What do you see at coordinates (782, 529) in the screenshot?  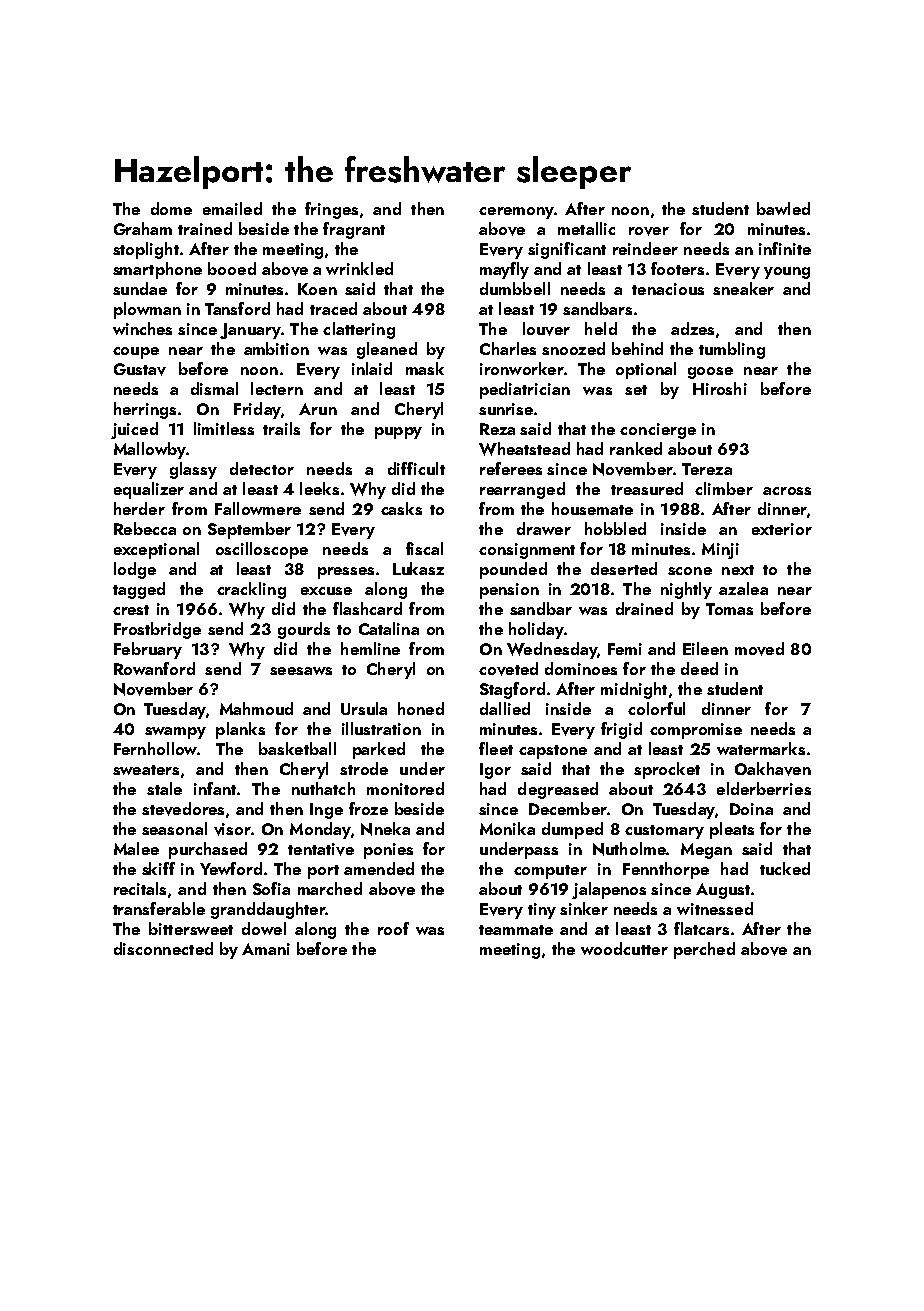 I see `exterior` at bounding box center [782, 529].
